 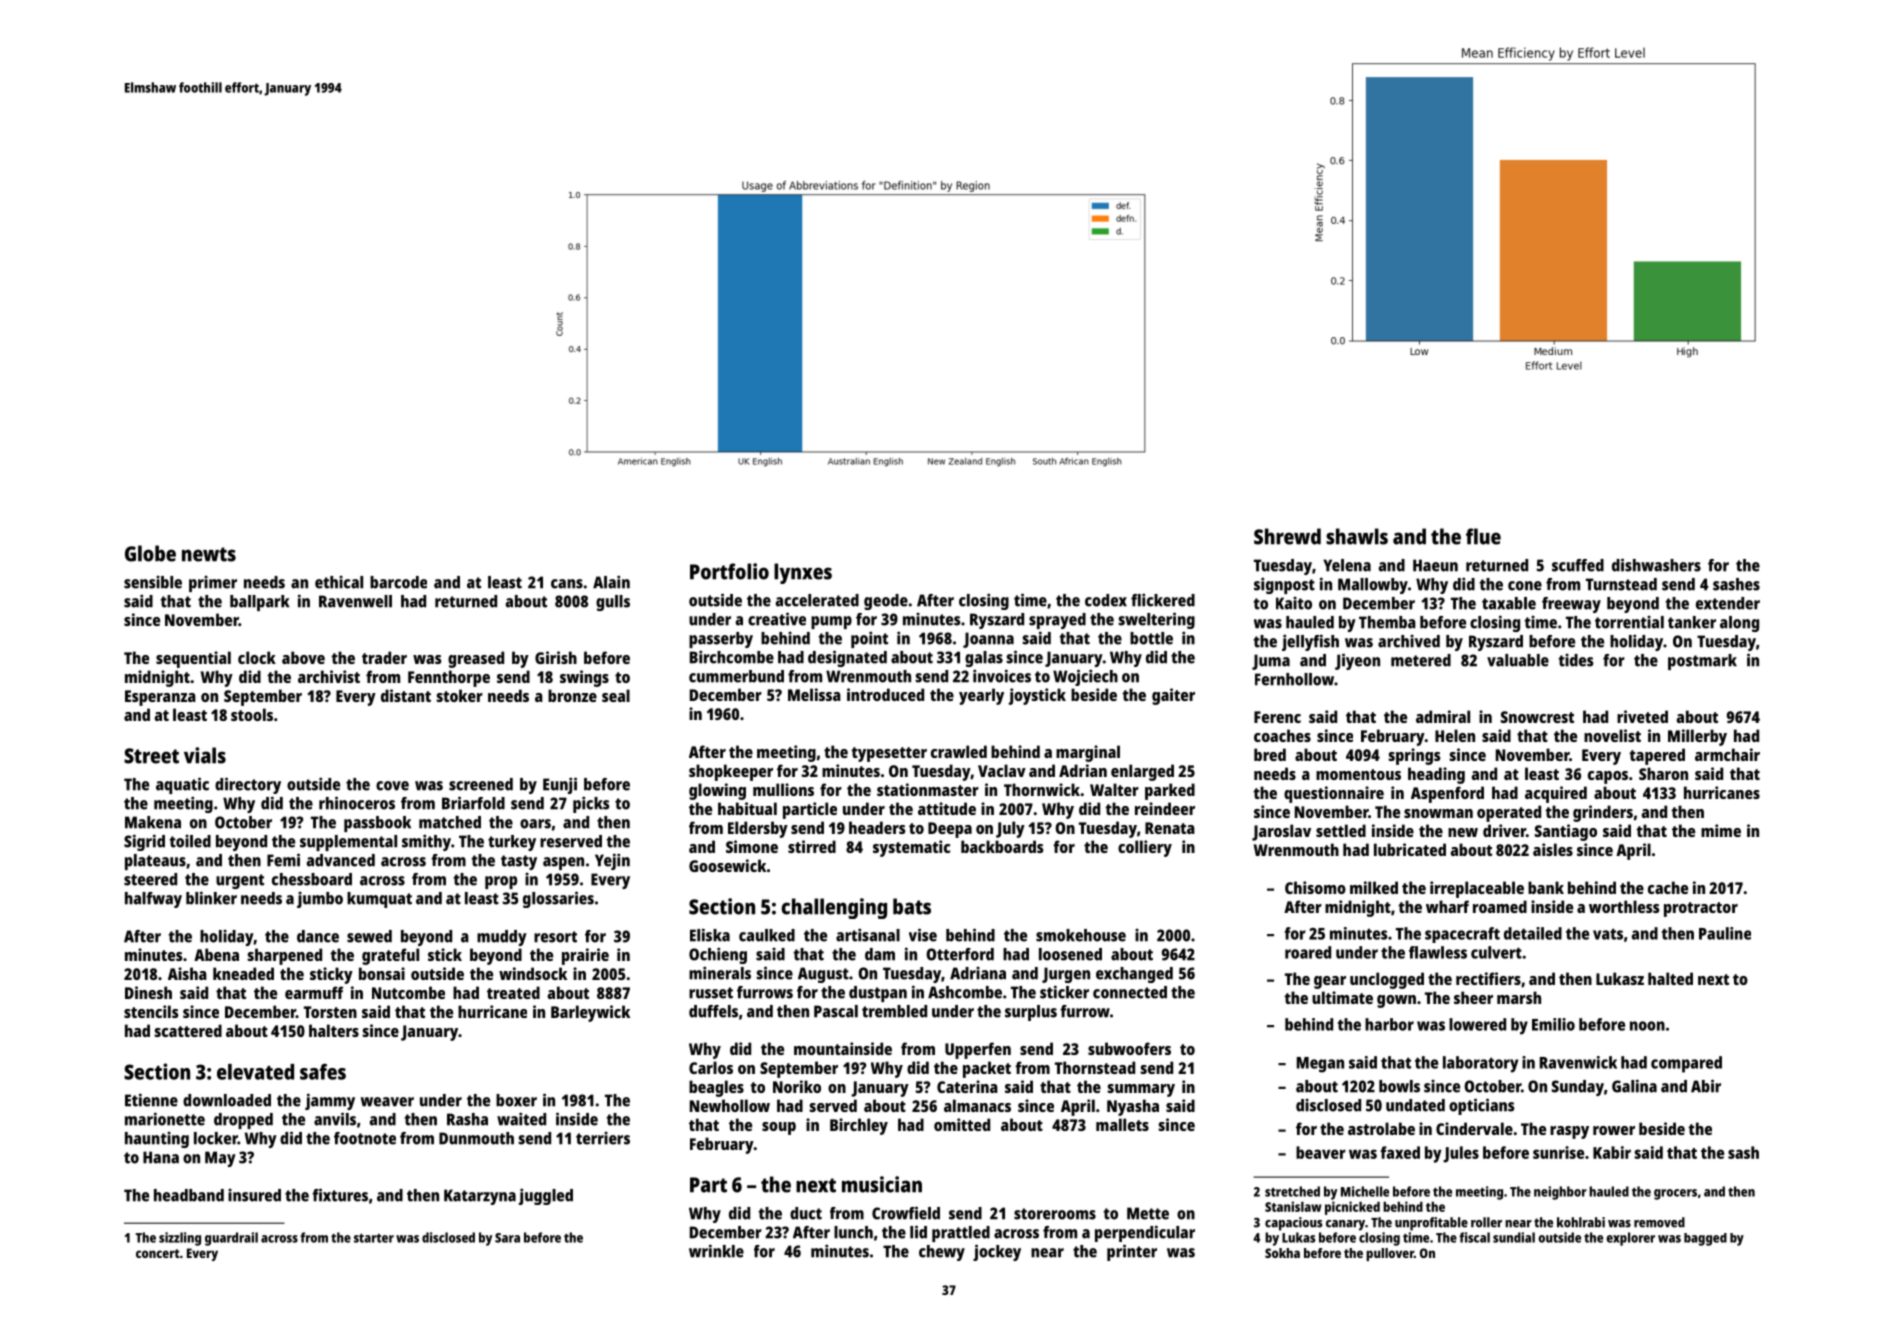 I want to click on Dunmouth, so click(x=476, y=1138).
